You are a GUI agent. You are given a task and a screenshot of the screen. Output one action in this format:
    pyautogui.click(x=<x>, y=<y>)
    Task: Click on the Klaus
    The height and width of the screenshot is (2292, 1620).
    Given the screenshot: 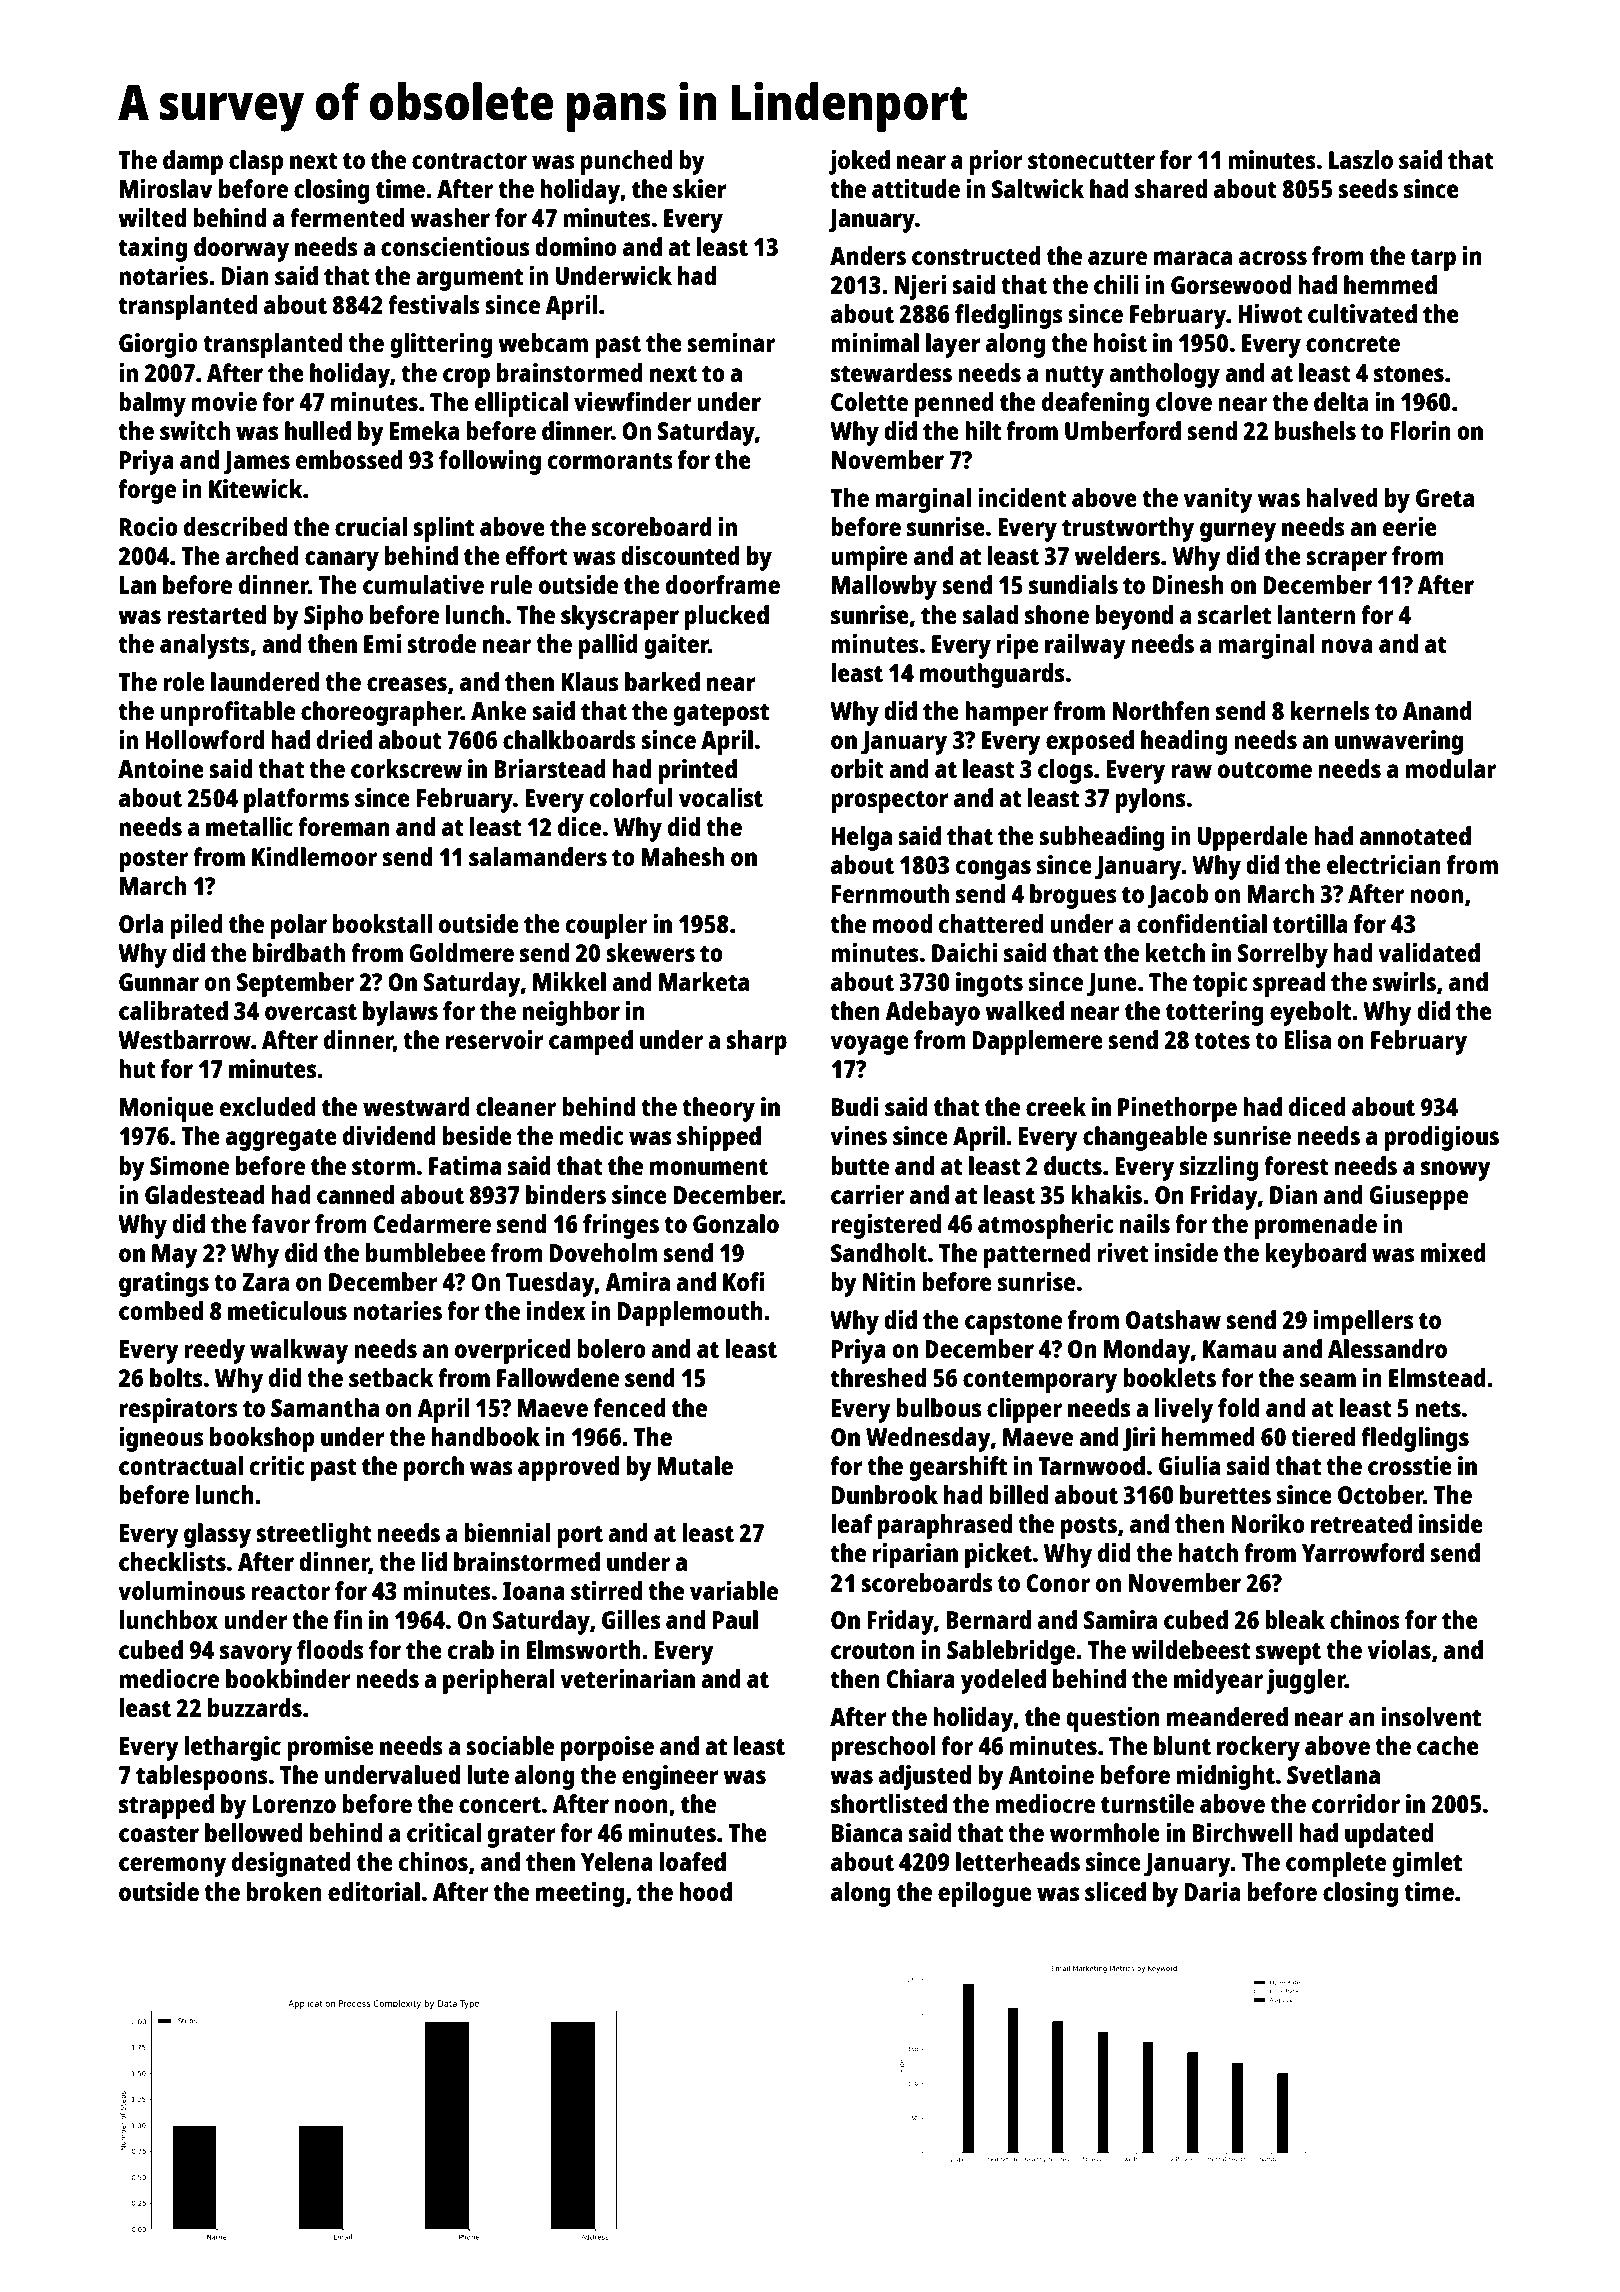 What is the action you would take?
    pyautogui.click(x=590, y=681)
